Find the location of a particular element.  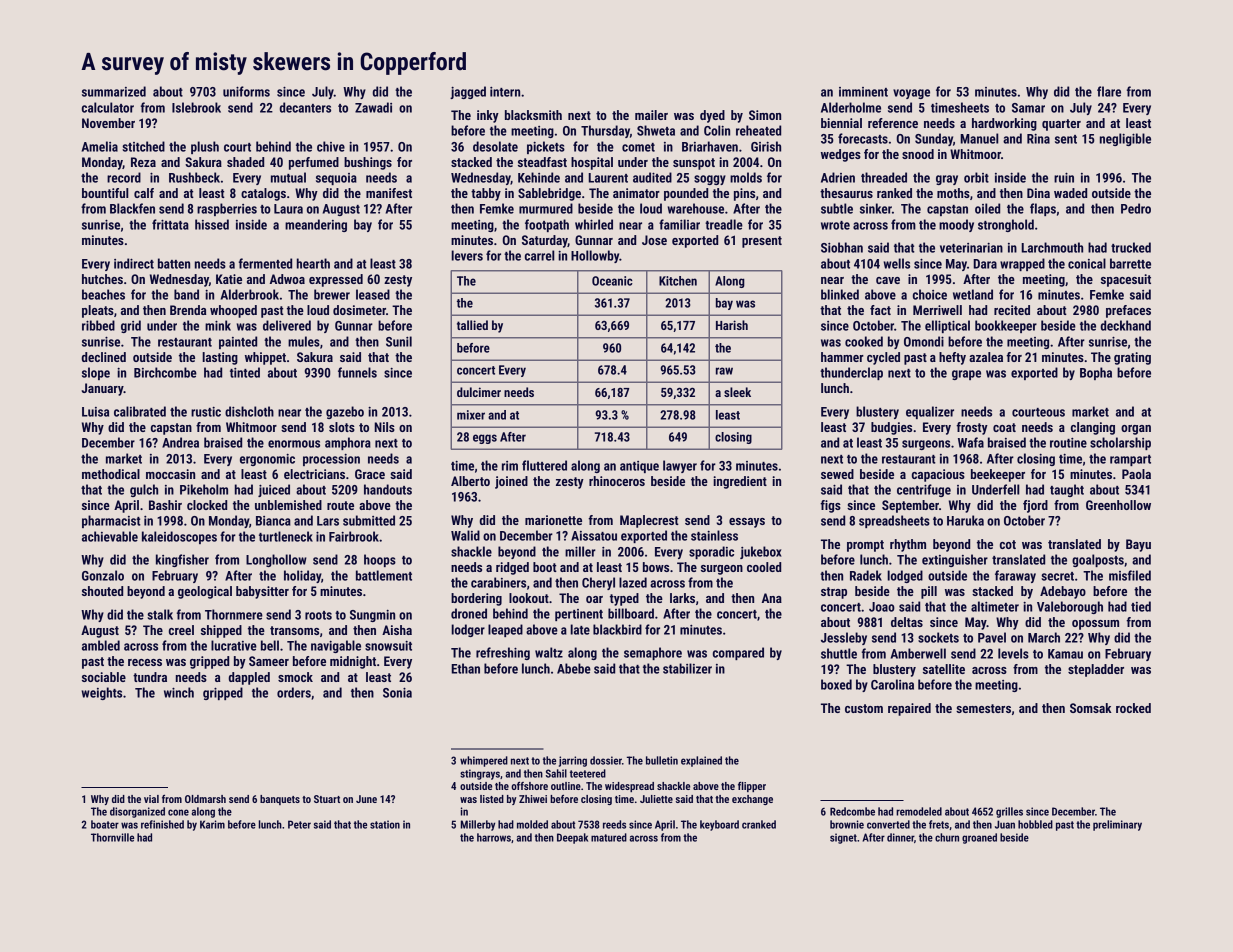

decanters is located at coordinates (305, 107).
